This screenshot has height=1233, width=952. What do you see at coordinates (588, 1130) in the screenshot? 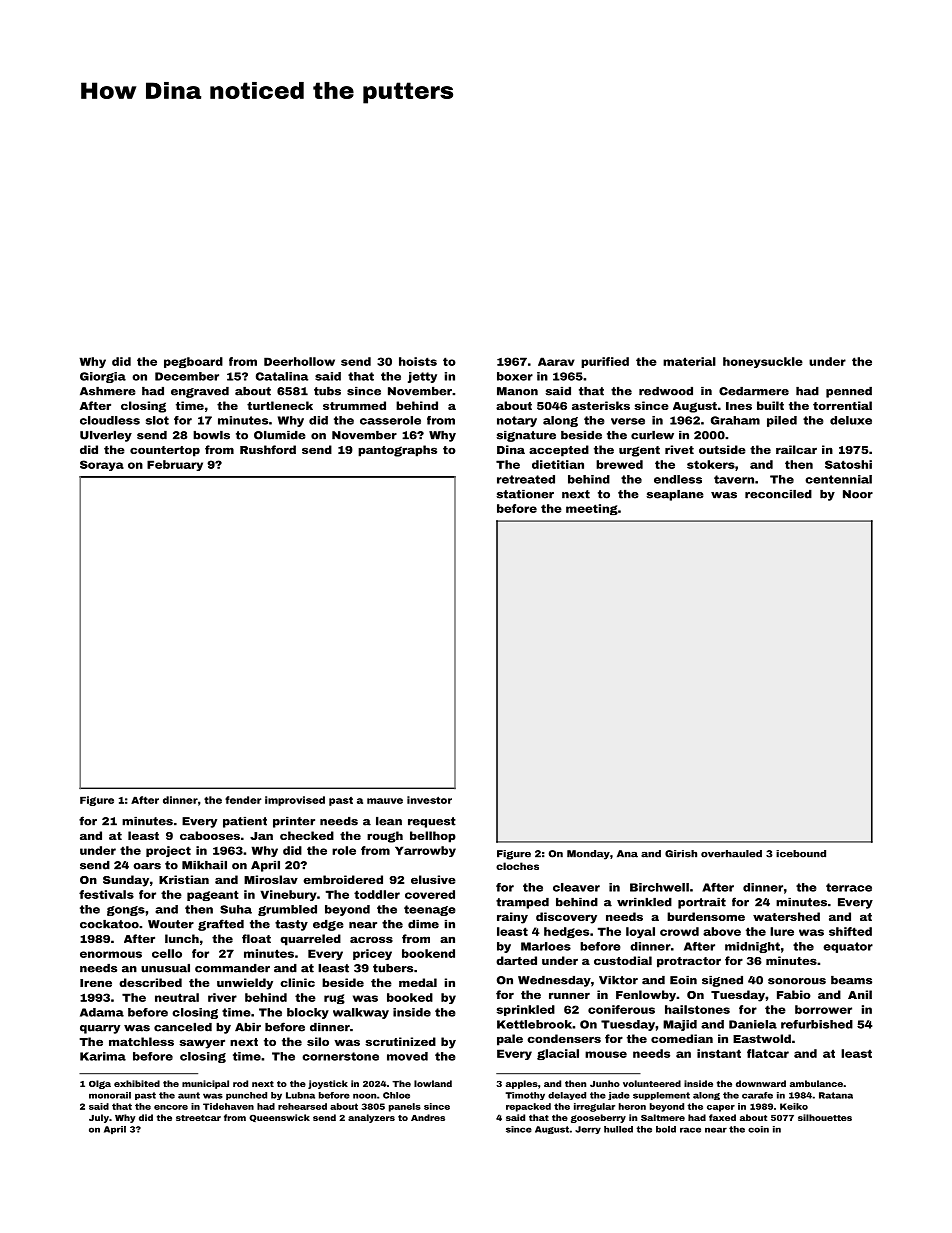
I see `Jerry` at bounding box center [588, 1130].
